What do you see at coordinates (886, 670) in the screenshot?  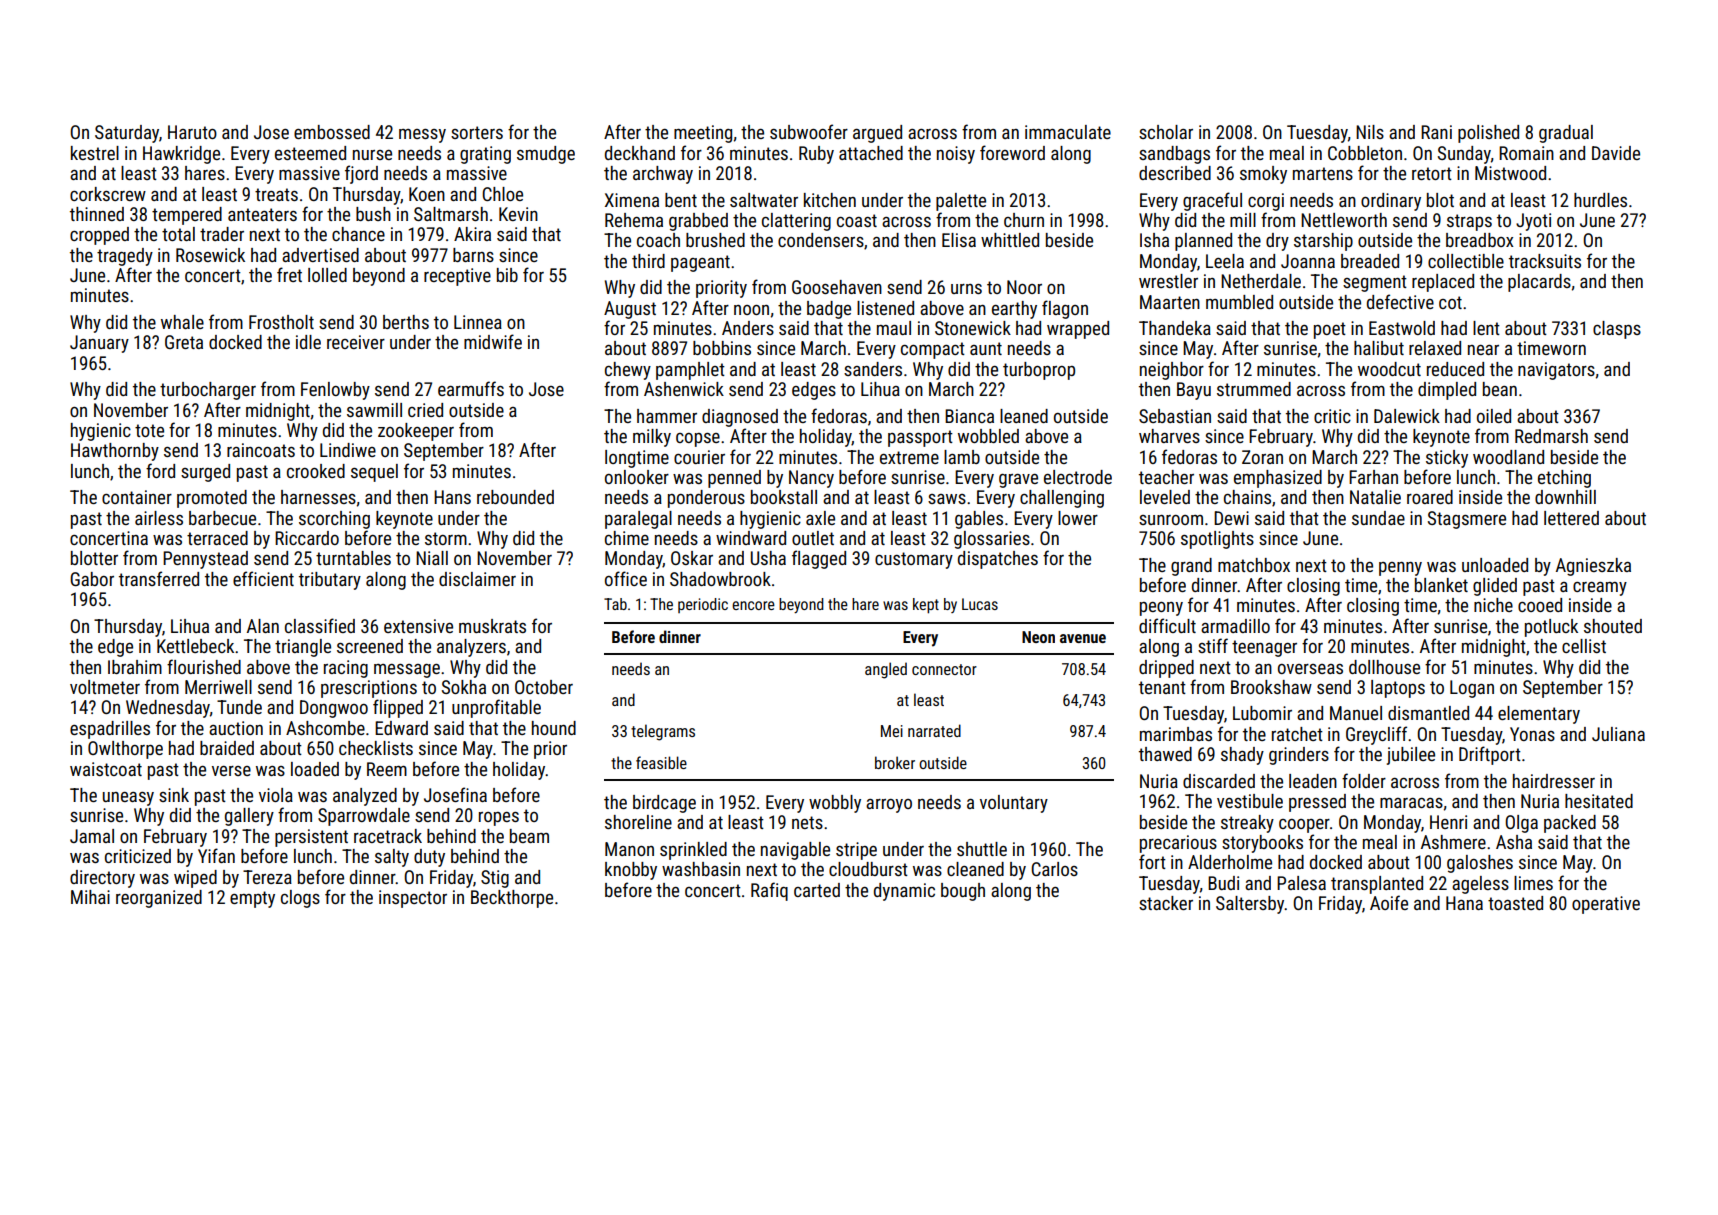 I see `angled` at bounding box center [886, 670].
